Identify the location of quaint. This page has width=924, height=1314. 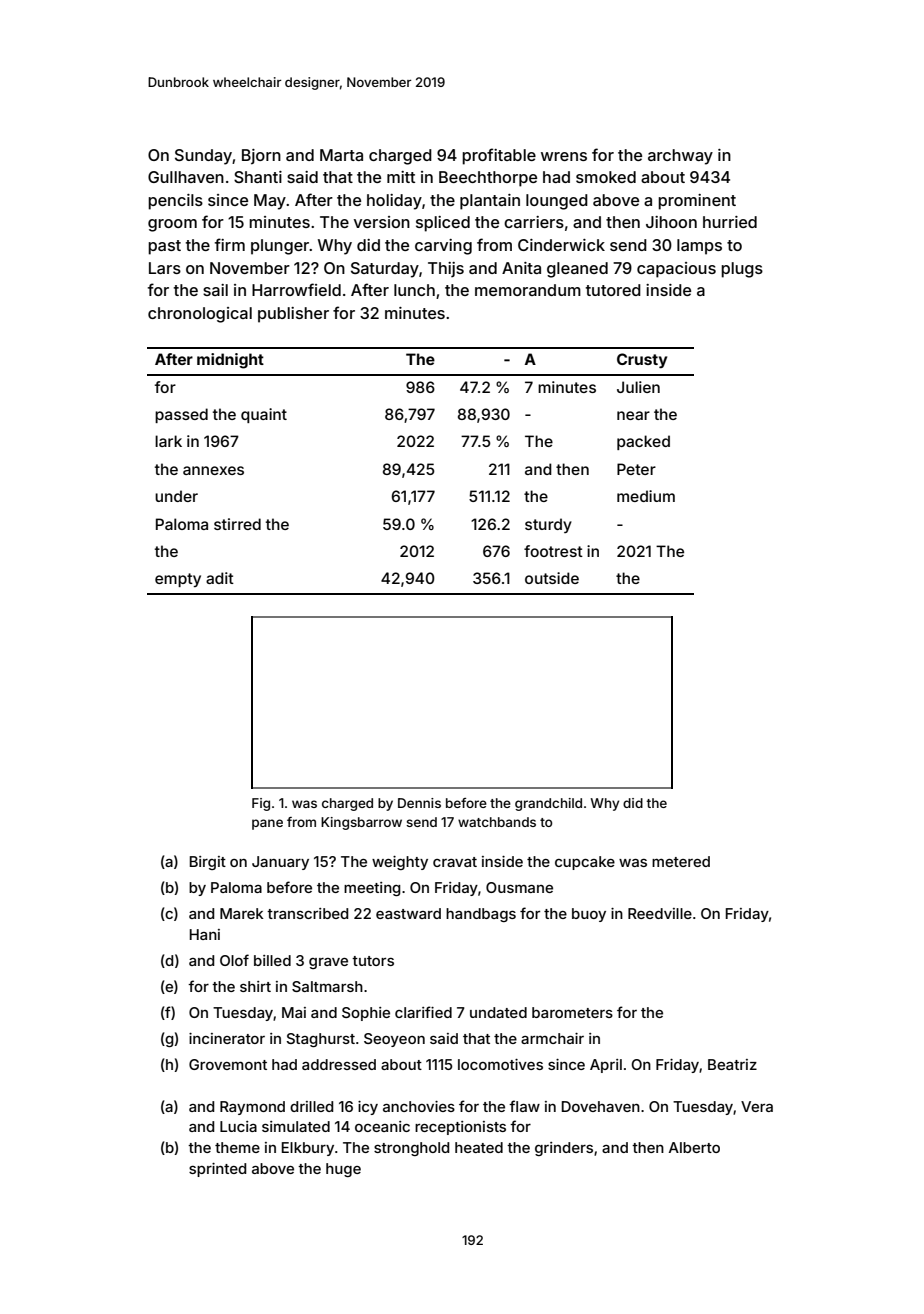
(264, 415).
